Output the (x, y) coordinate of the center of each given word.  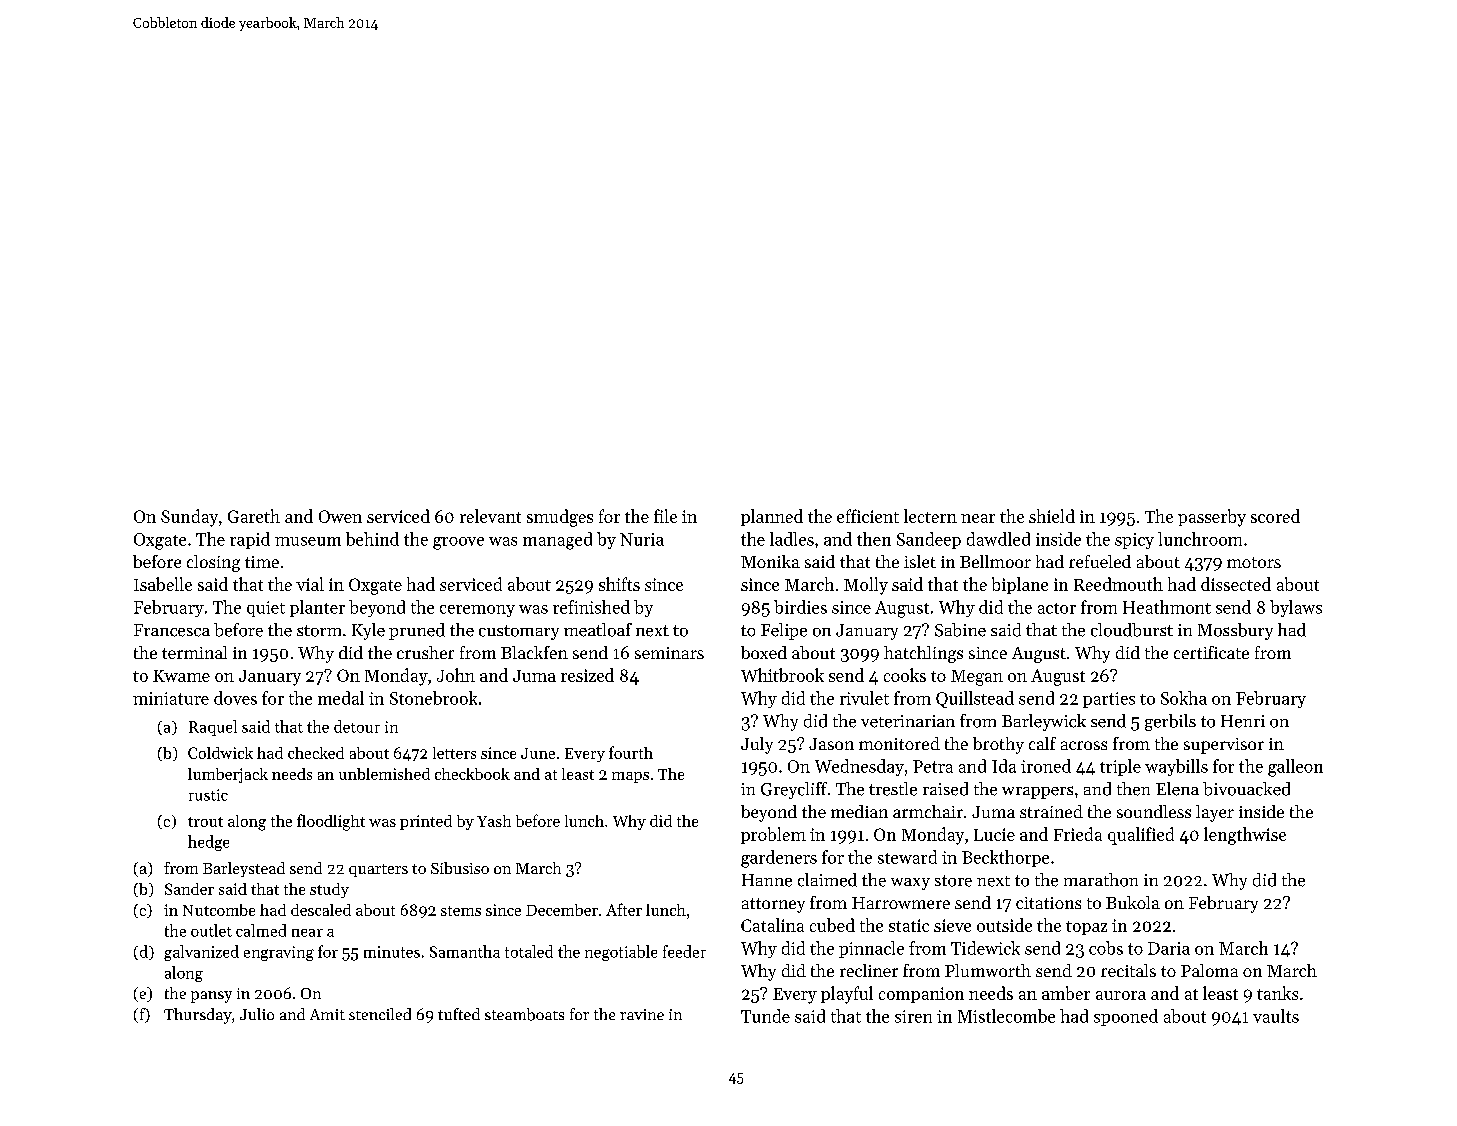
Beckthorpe (1005, 858)
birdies (800, 607)
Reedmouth (1118, 584)
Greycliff (794, 790)
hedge (208, 843)
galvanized (201, 953)
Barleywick (1044, 722)
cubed (832, 925)
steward (907, 857)
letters (454, 753)
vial (310, 584)
